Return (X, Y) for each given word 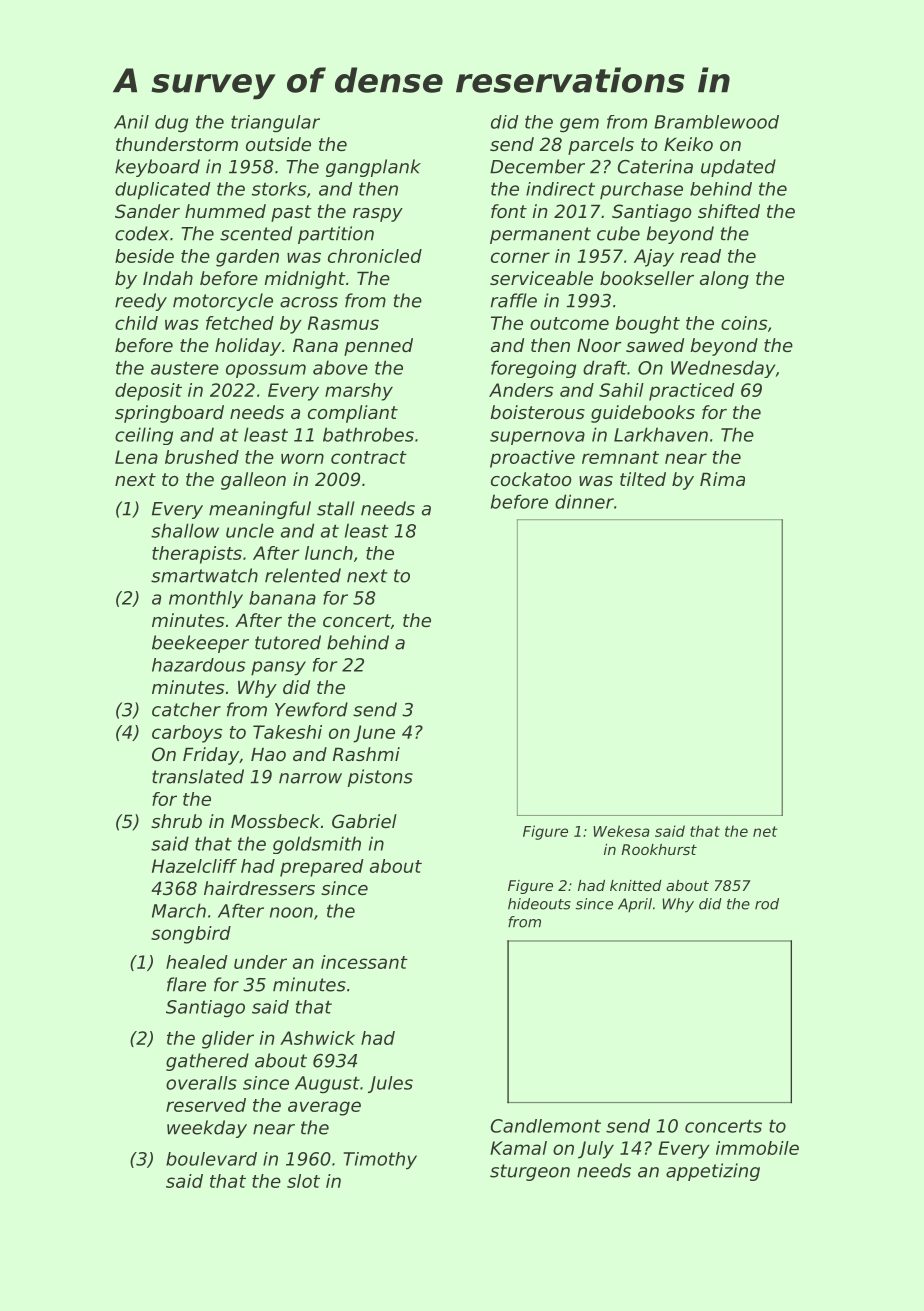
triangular (275, 124)
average (324, 1108)
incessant (364, 962)
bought (648, 325)
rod (767, 904)
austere (185, 368)
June (374, 734)
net (765, 831)
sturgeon (530, 1172)
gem (579, 125)
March (179, 910)
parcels (601, 146)
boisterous (538, 412)
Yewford (311, 709)
